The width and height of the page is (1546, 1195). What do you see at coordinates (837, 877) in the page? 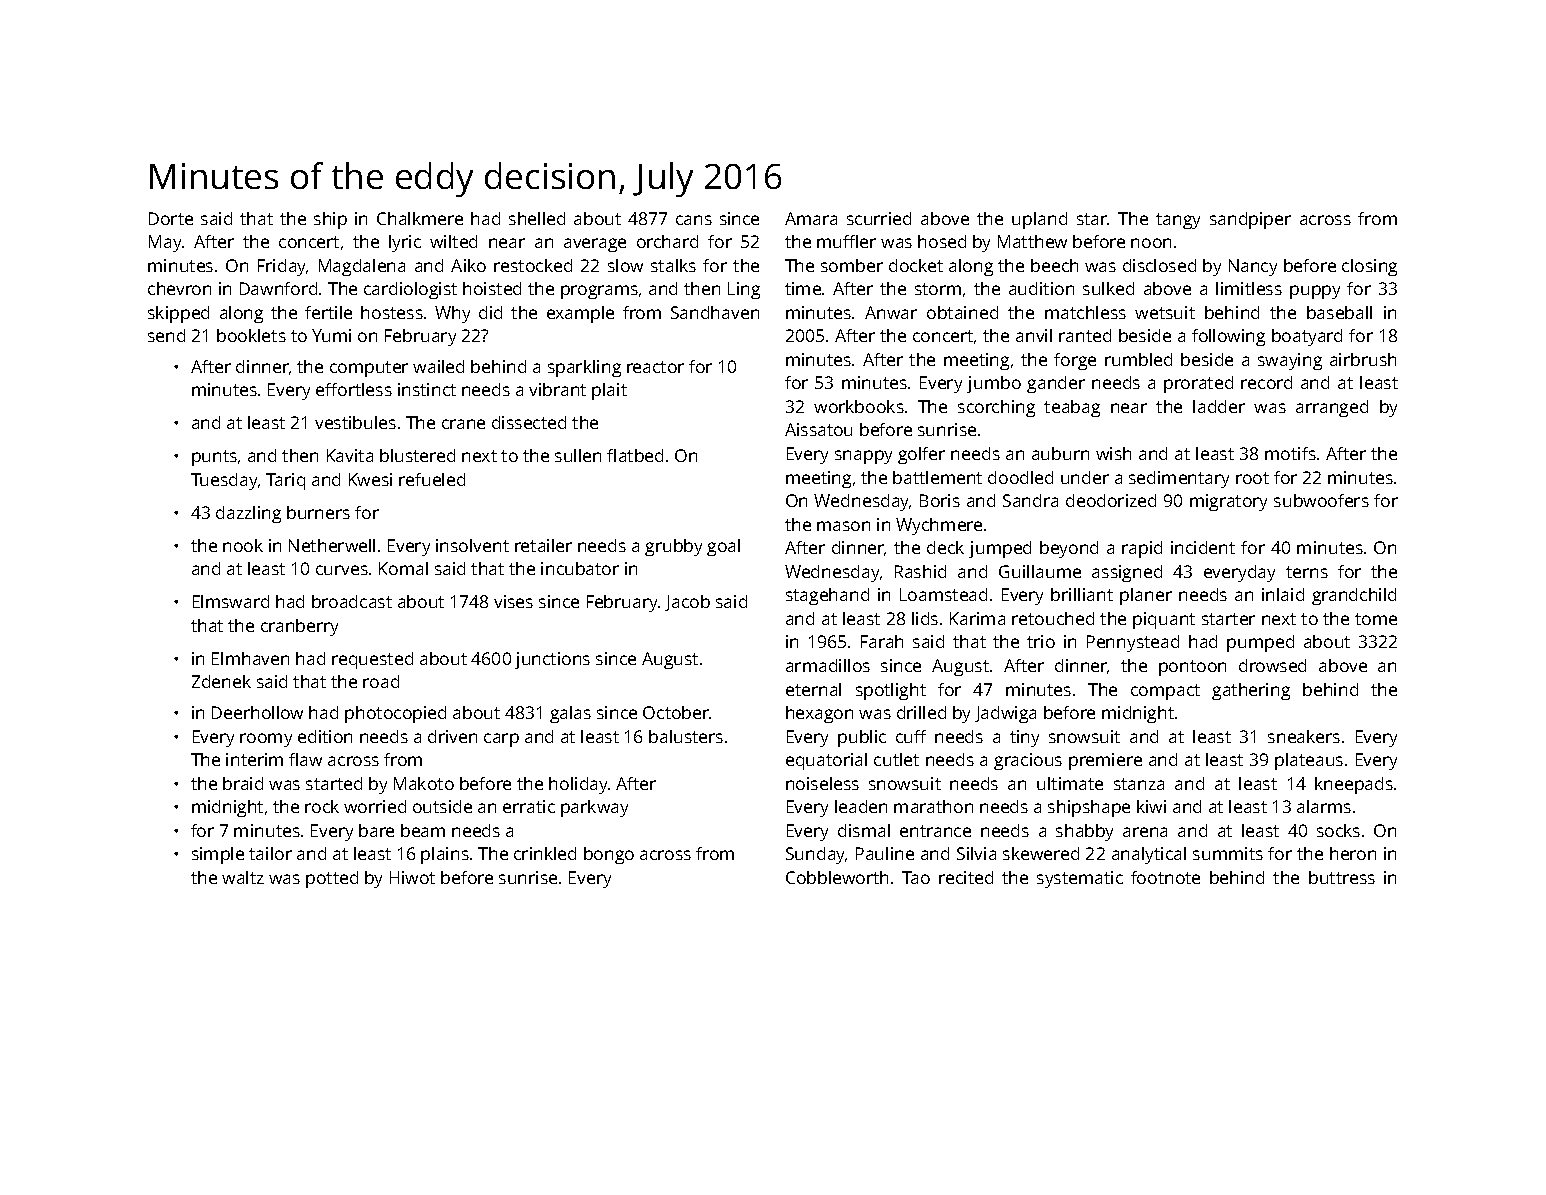
I see `Cobbleworth` at bounding box center [837, 877].
